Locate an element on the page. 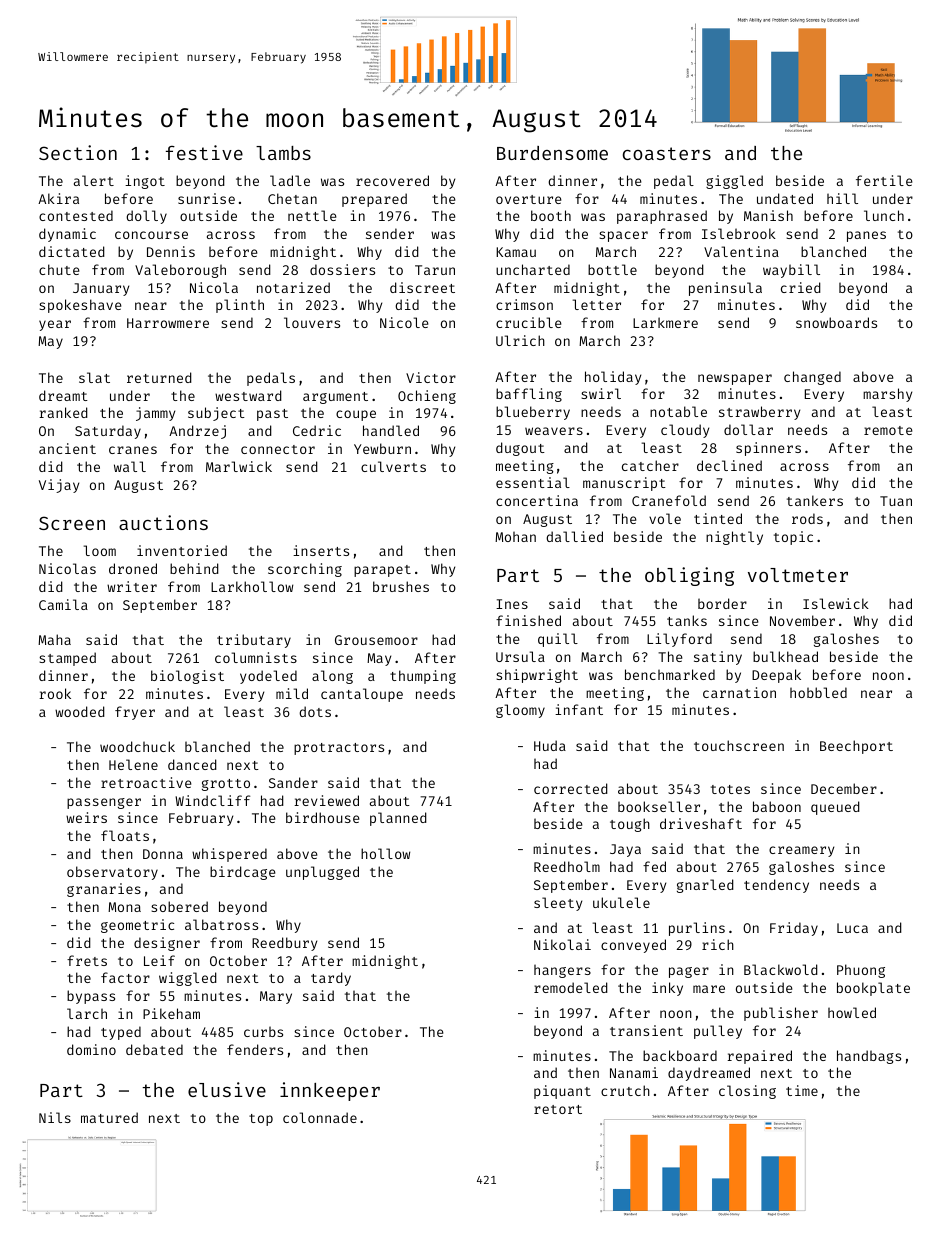  Vijay is located at coordinates (59, 486).
